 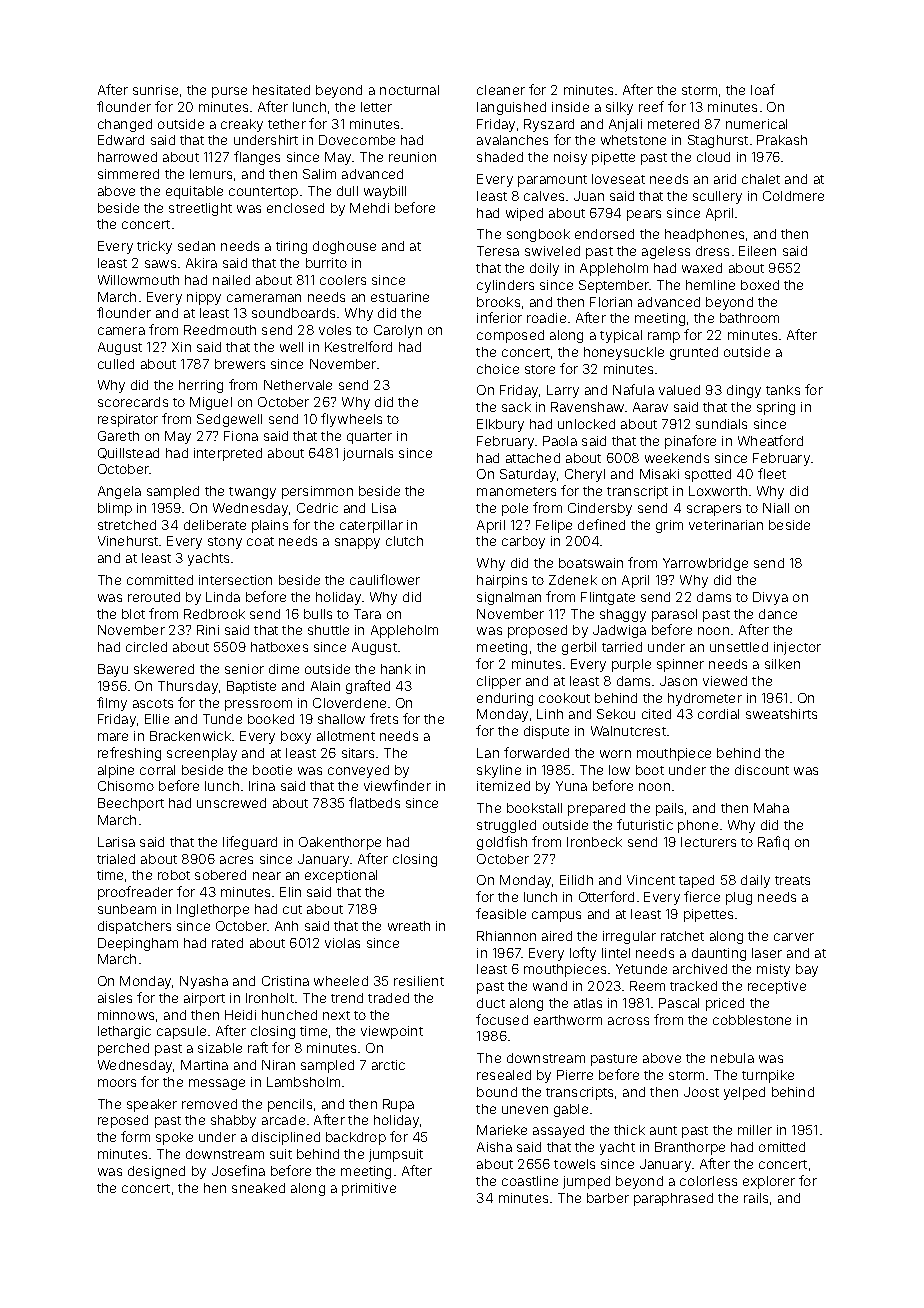 What do you see at coordinates (156, 1172) in the screenshot?
I see `designed` at bounding box center [156, 1172].
